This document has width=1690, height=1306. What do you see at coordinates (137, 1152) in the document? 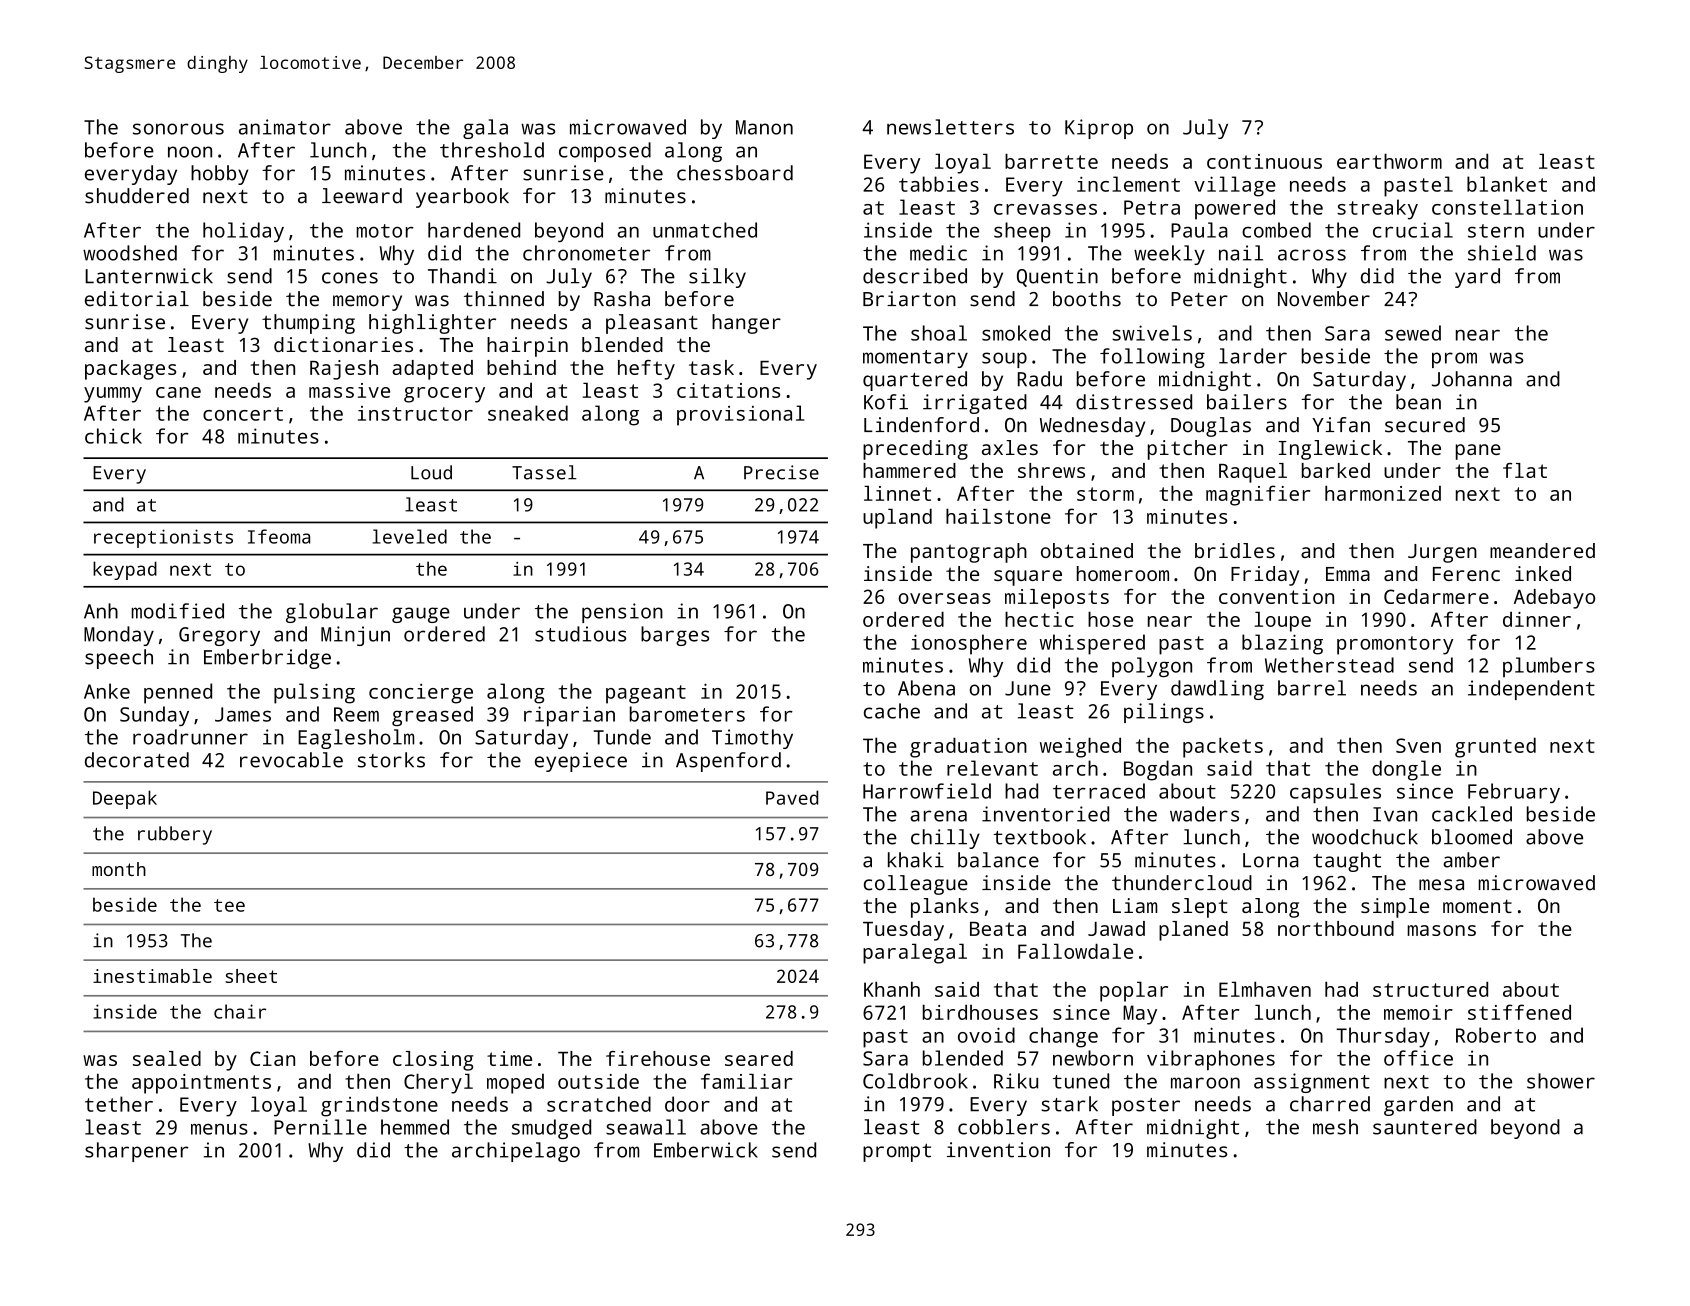
I see `sharpener` at bounding box center [137, 1152].
